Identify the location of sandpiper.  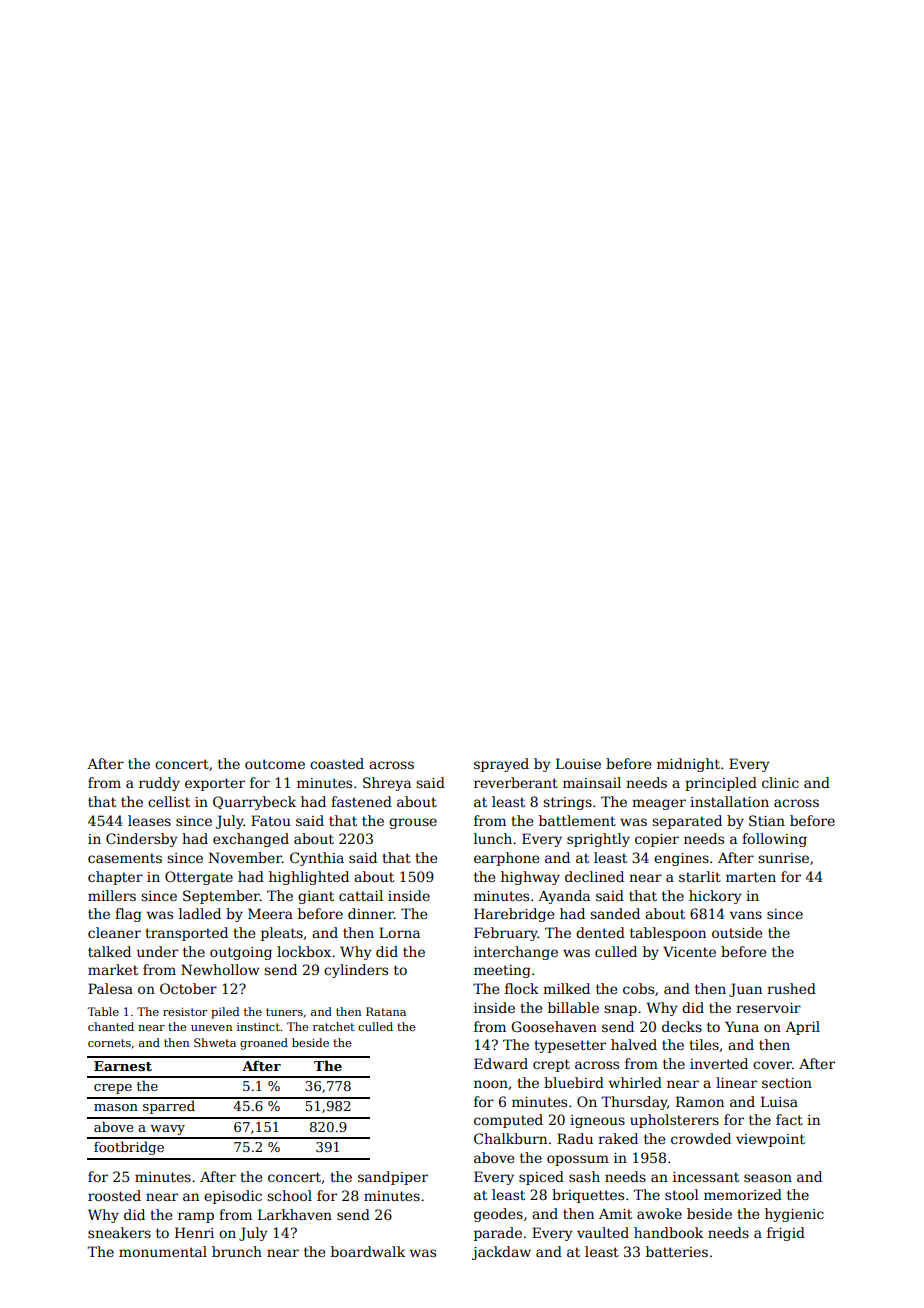
(393, 1178).
